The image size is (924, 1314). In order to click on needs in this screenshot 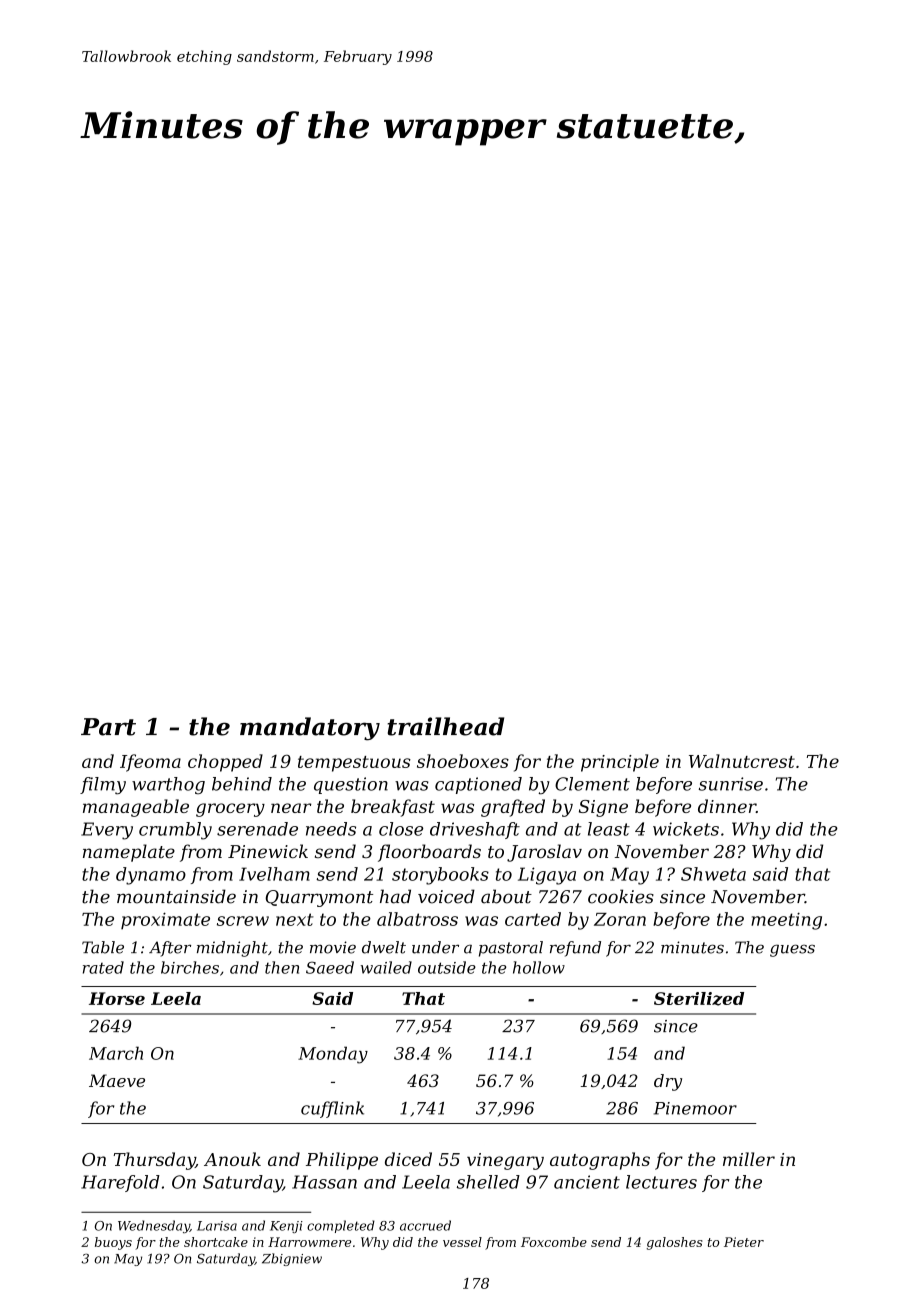, I will do `click(331, 829)`.
